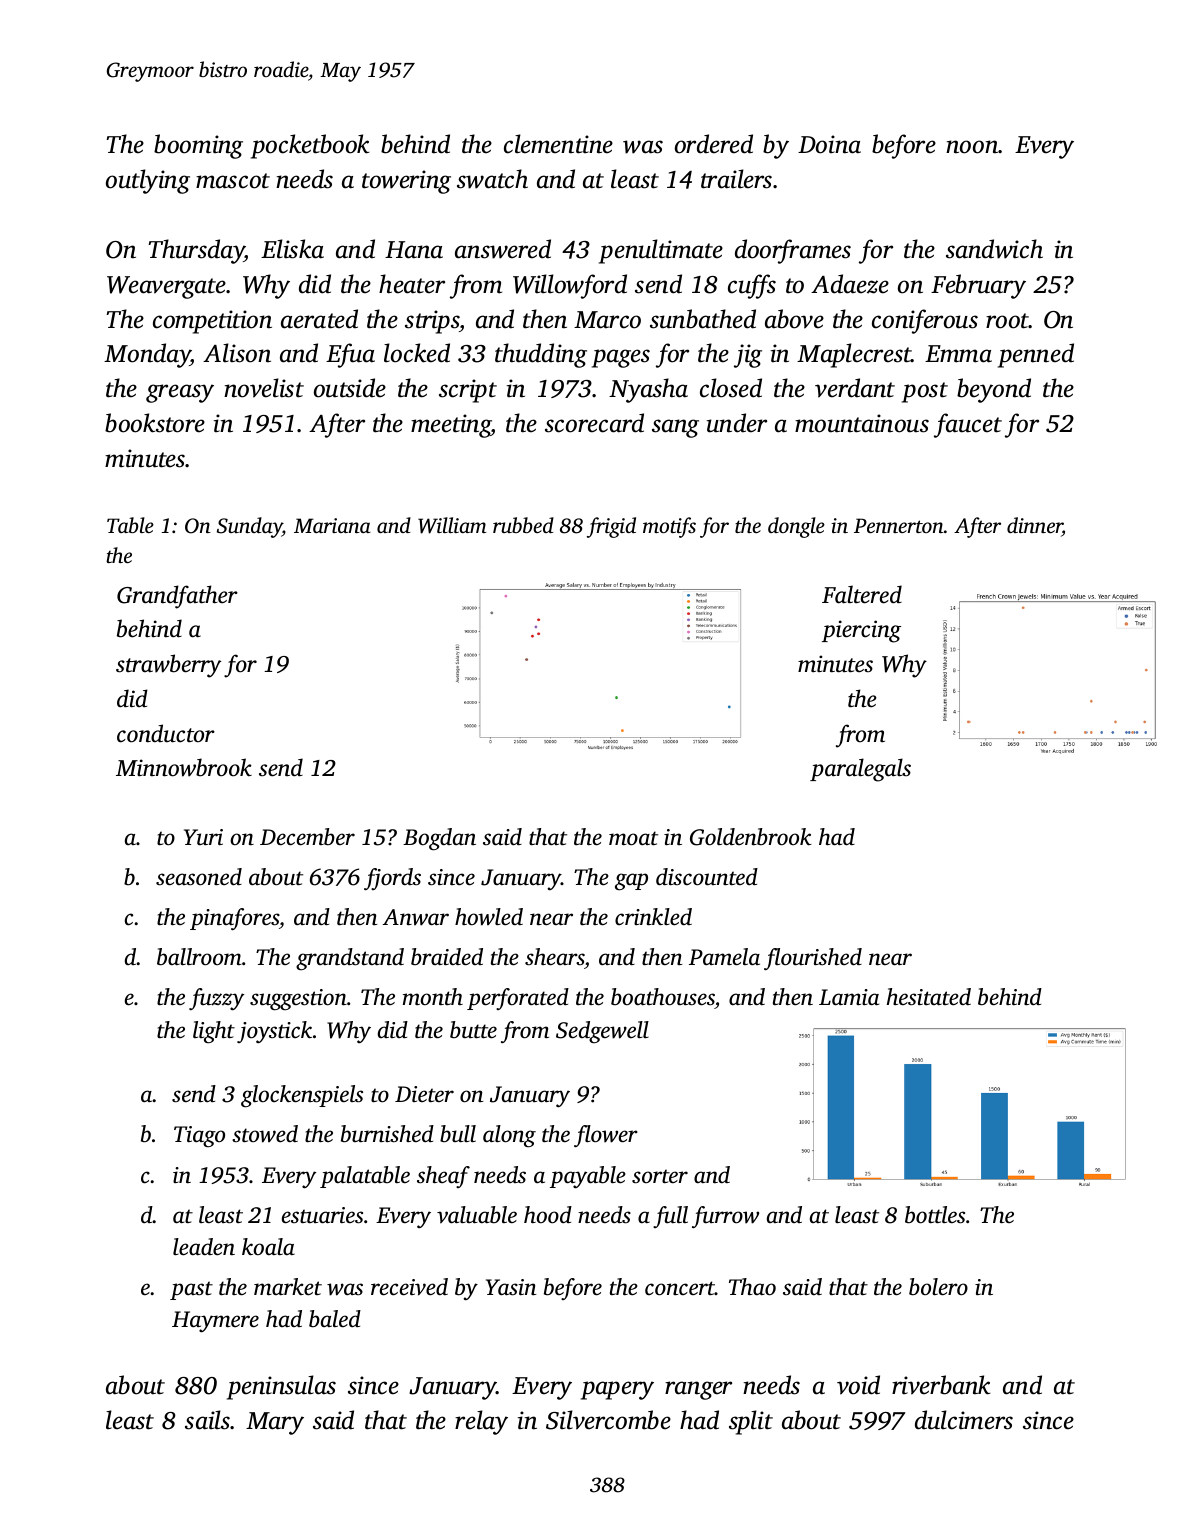  I want to click on Tiago, so click(199, 1136).
